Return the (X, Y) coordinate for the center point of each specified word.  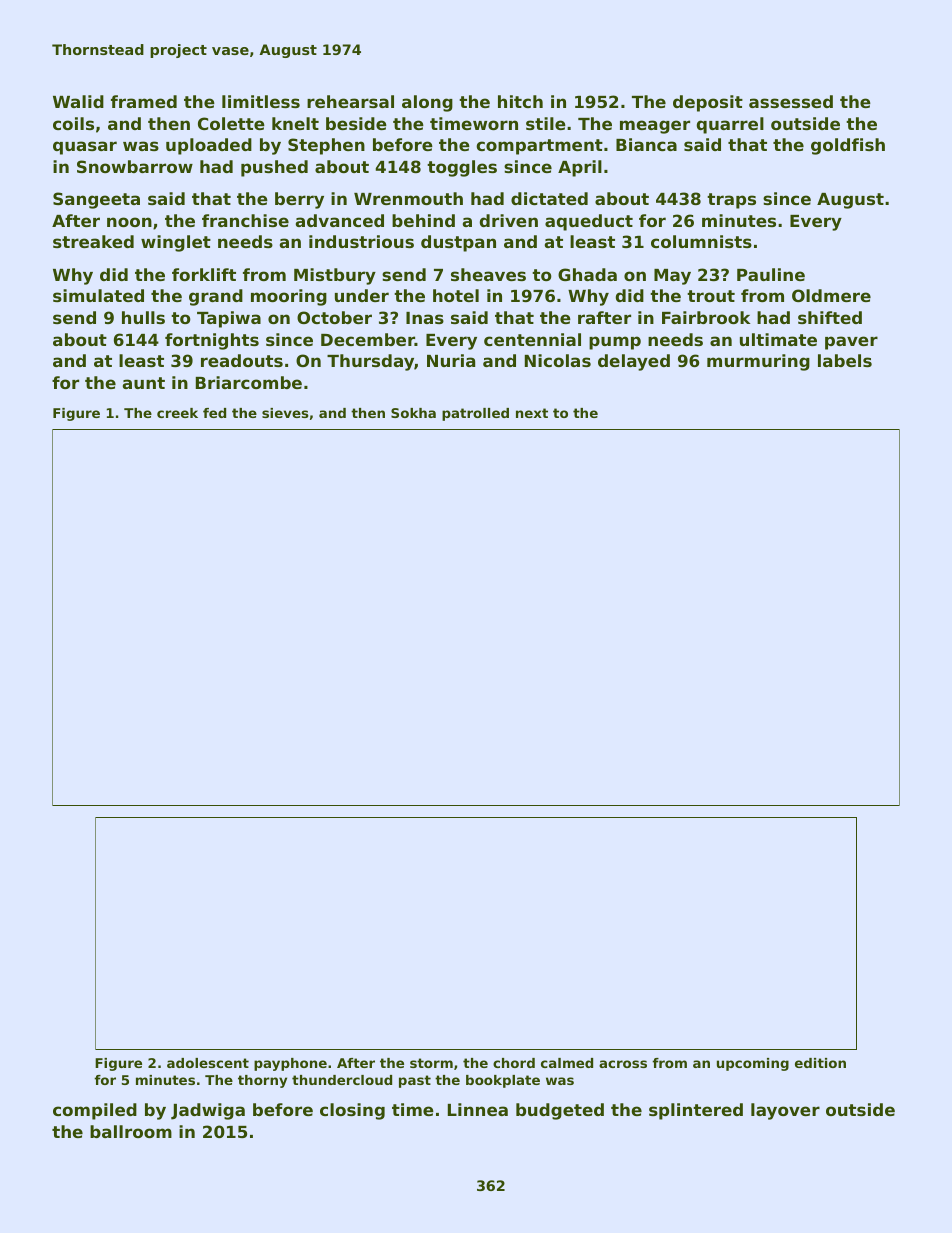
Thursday (370, 362)
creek (177, 413)
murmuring (758, 362)
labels (845, 360)
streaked (93, 241)
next (532, 413)
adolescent (208, 1063)
